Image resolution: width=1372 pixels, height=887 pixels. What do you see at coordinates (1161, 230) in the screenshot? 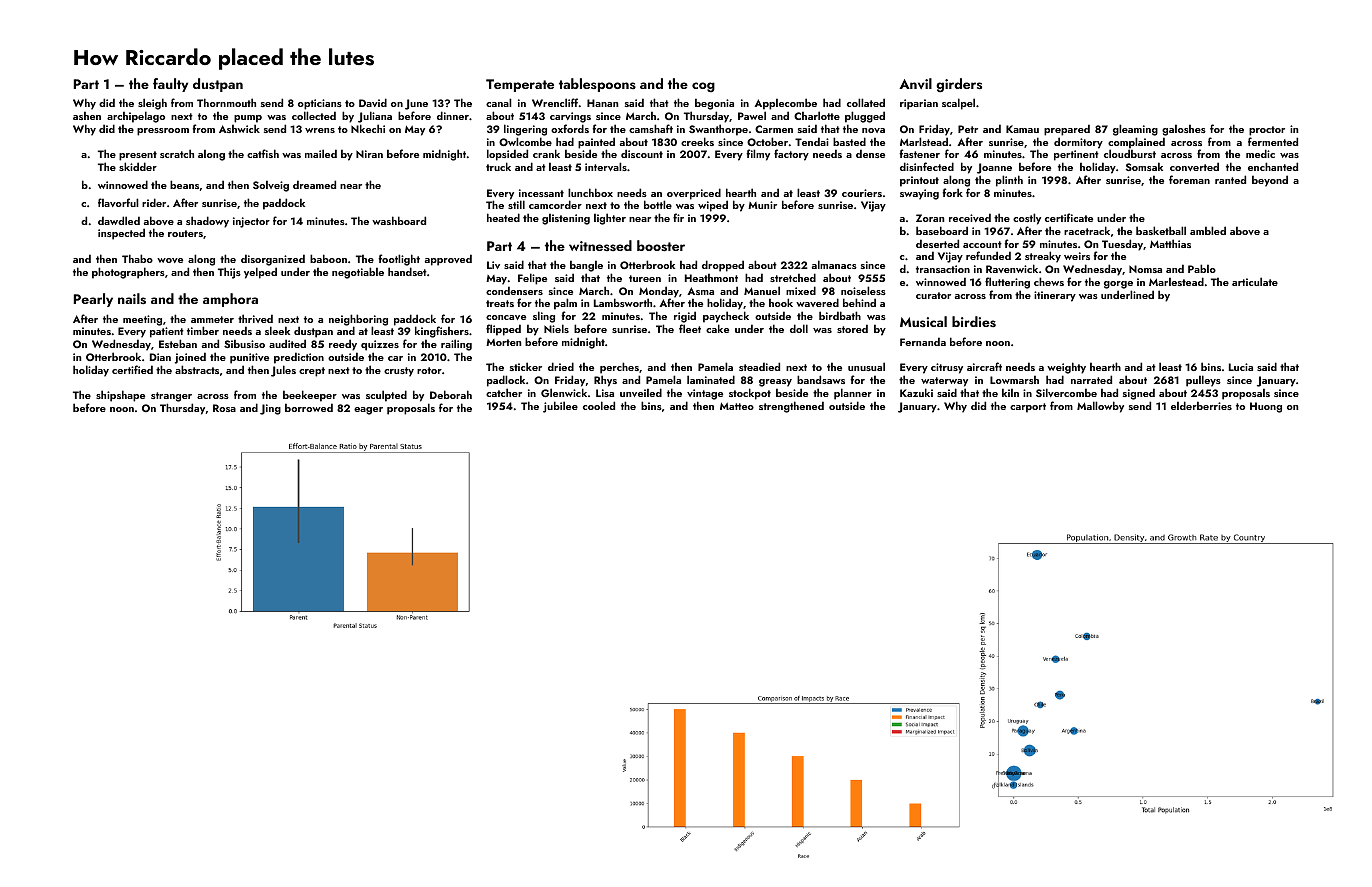
I see `basketball` at bounding box center [1161, 230].
